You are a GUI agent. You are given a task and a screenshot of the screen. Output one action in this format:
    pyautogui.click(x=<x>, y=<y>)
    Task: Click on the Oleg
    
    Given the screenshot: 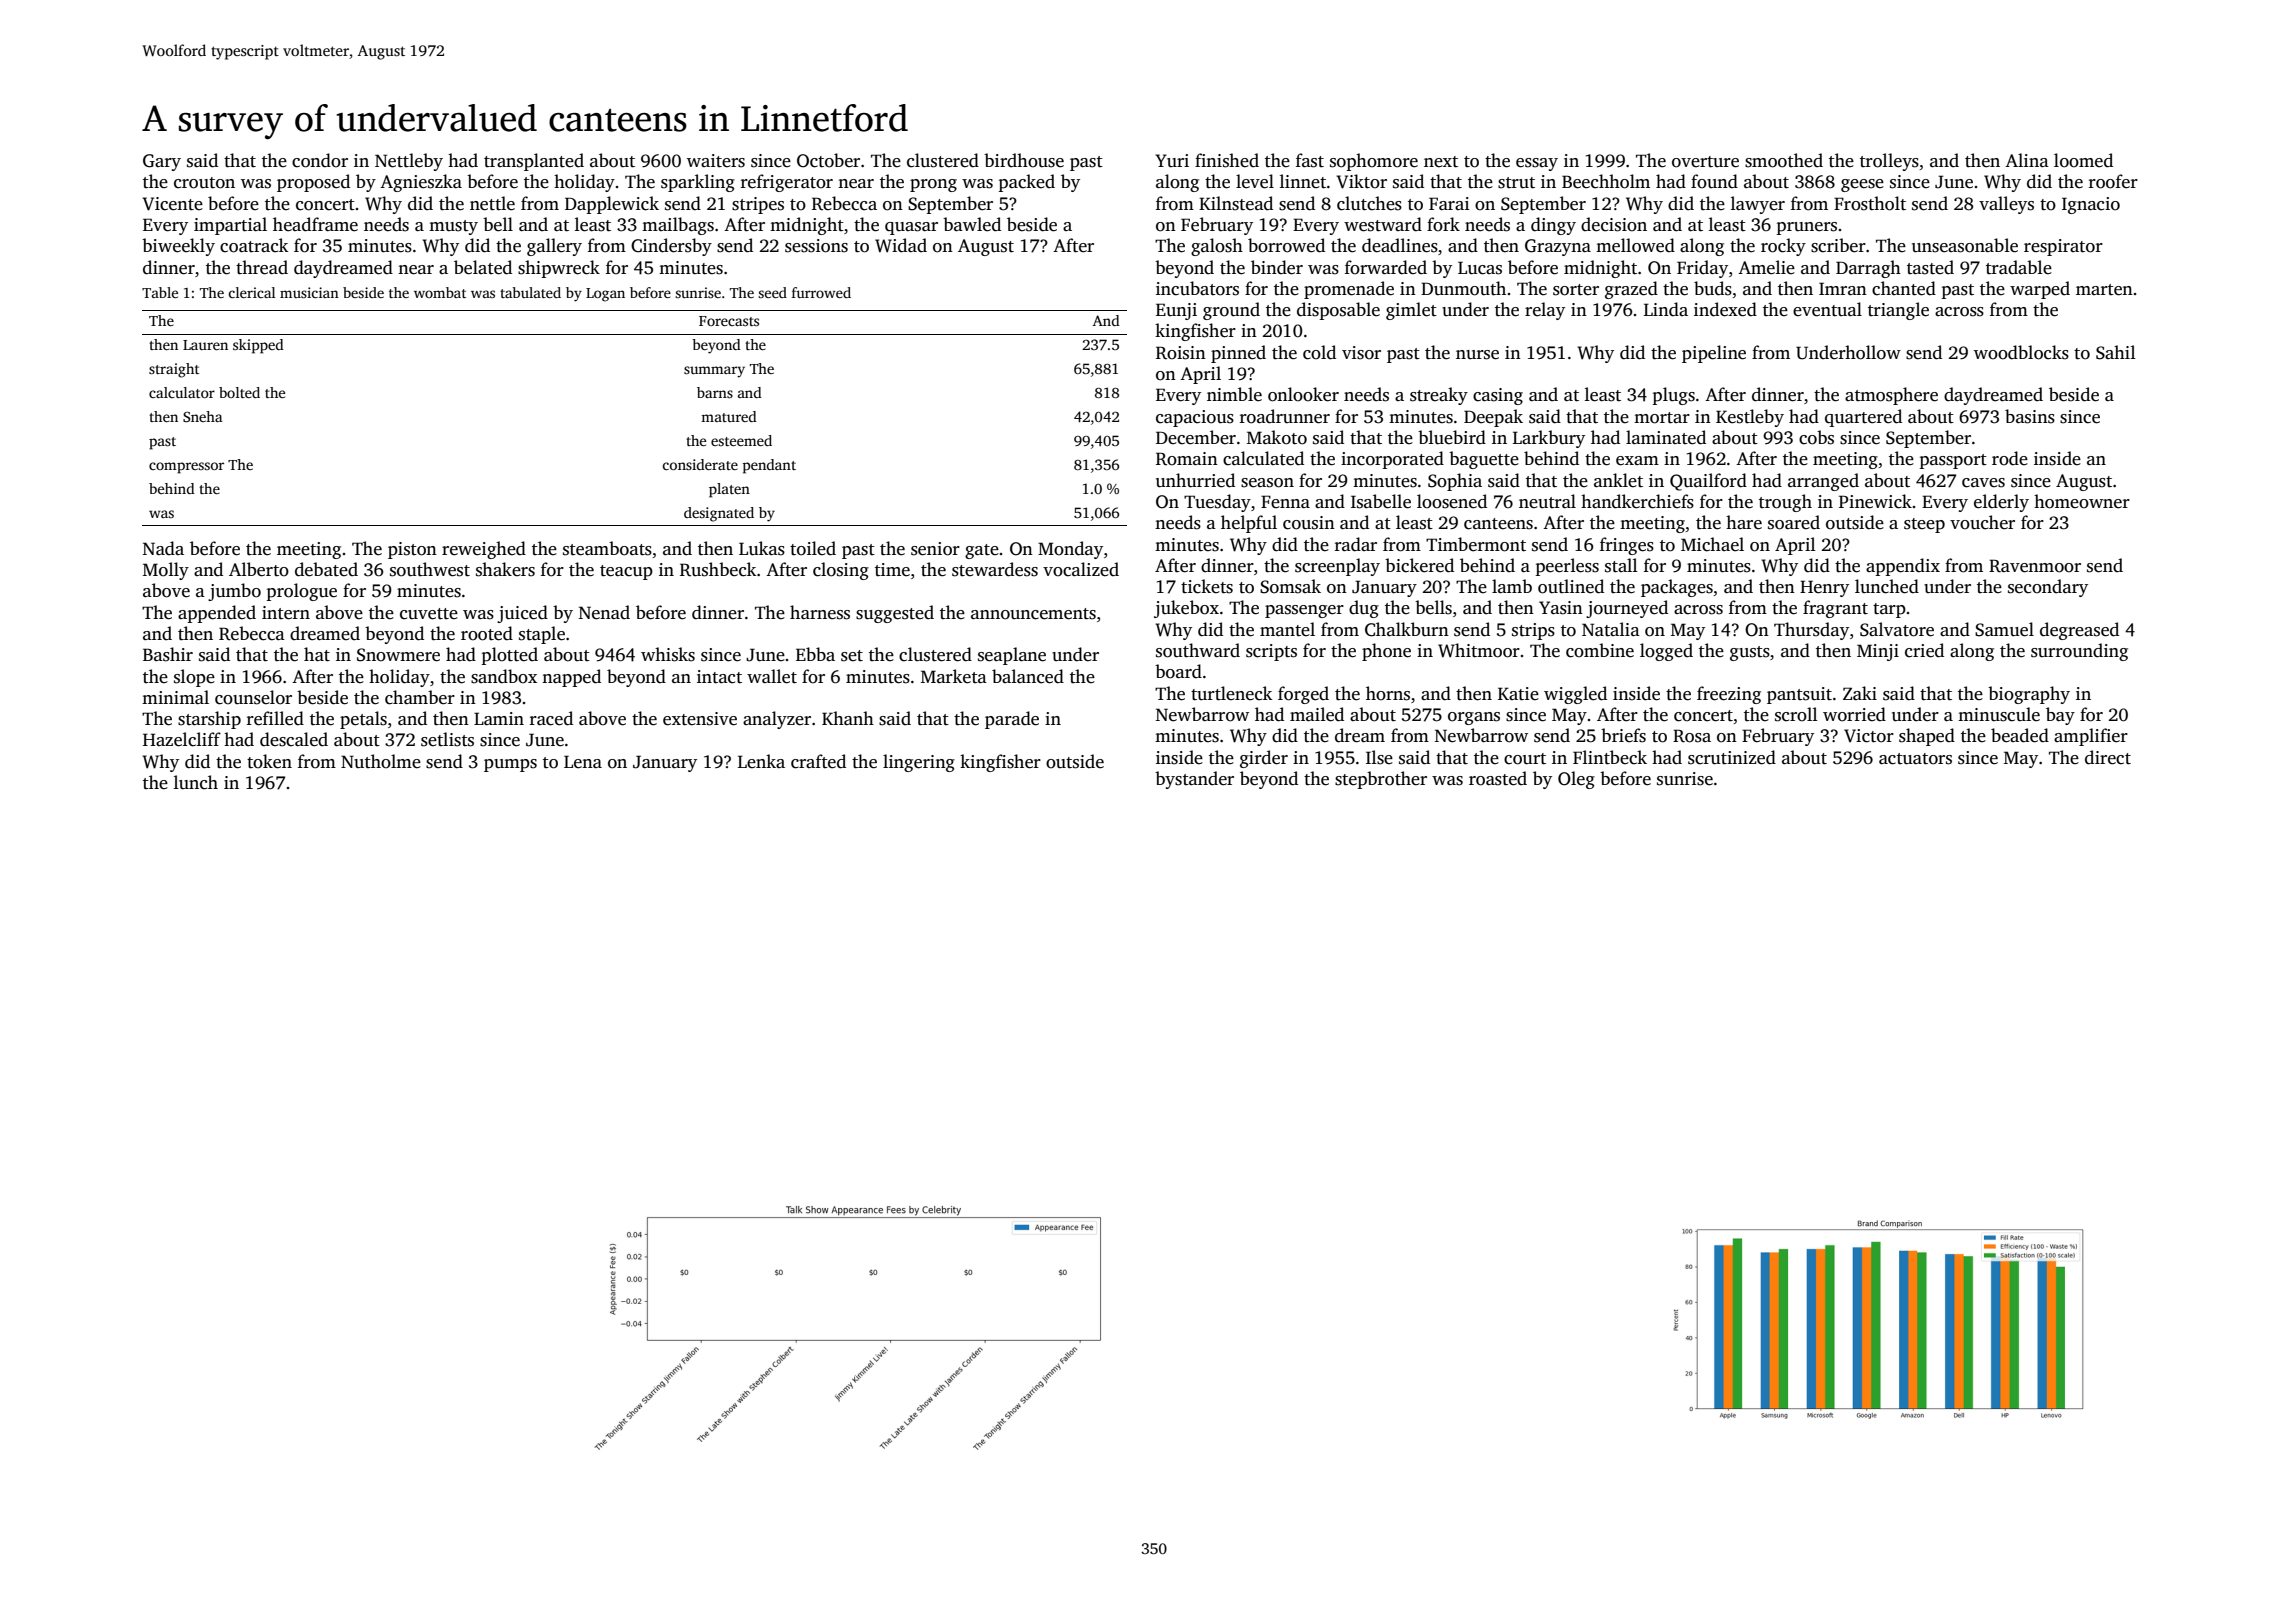 What is the action you would take?
    pyautogui.click(x=1576, y=780)
